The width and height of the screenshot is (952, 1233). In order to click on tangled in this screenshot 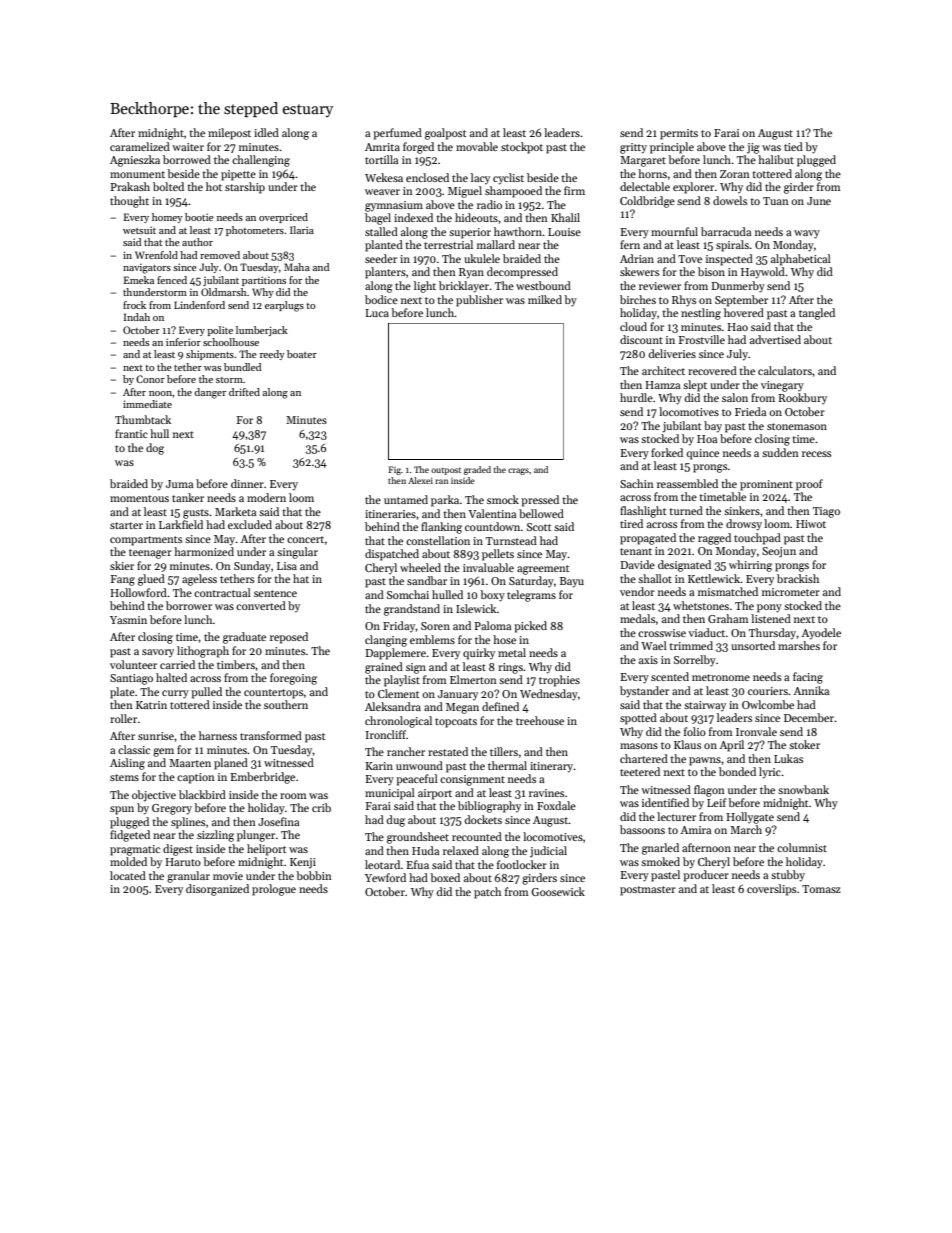, I will do `click(817, 314)`.
